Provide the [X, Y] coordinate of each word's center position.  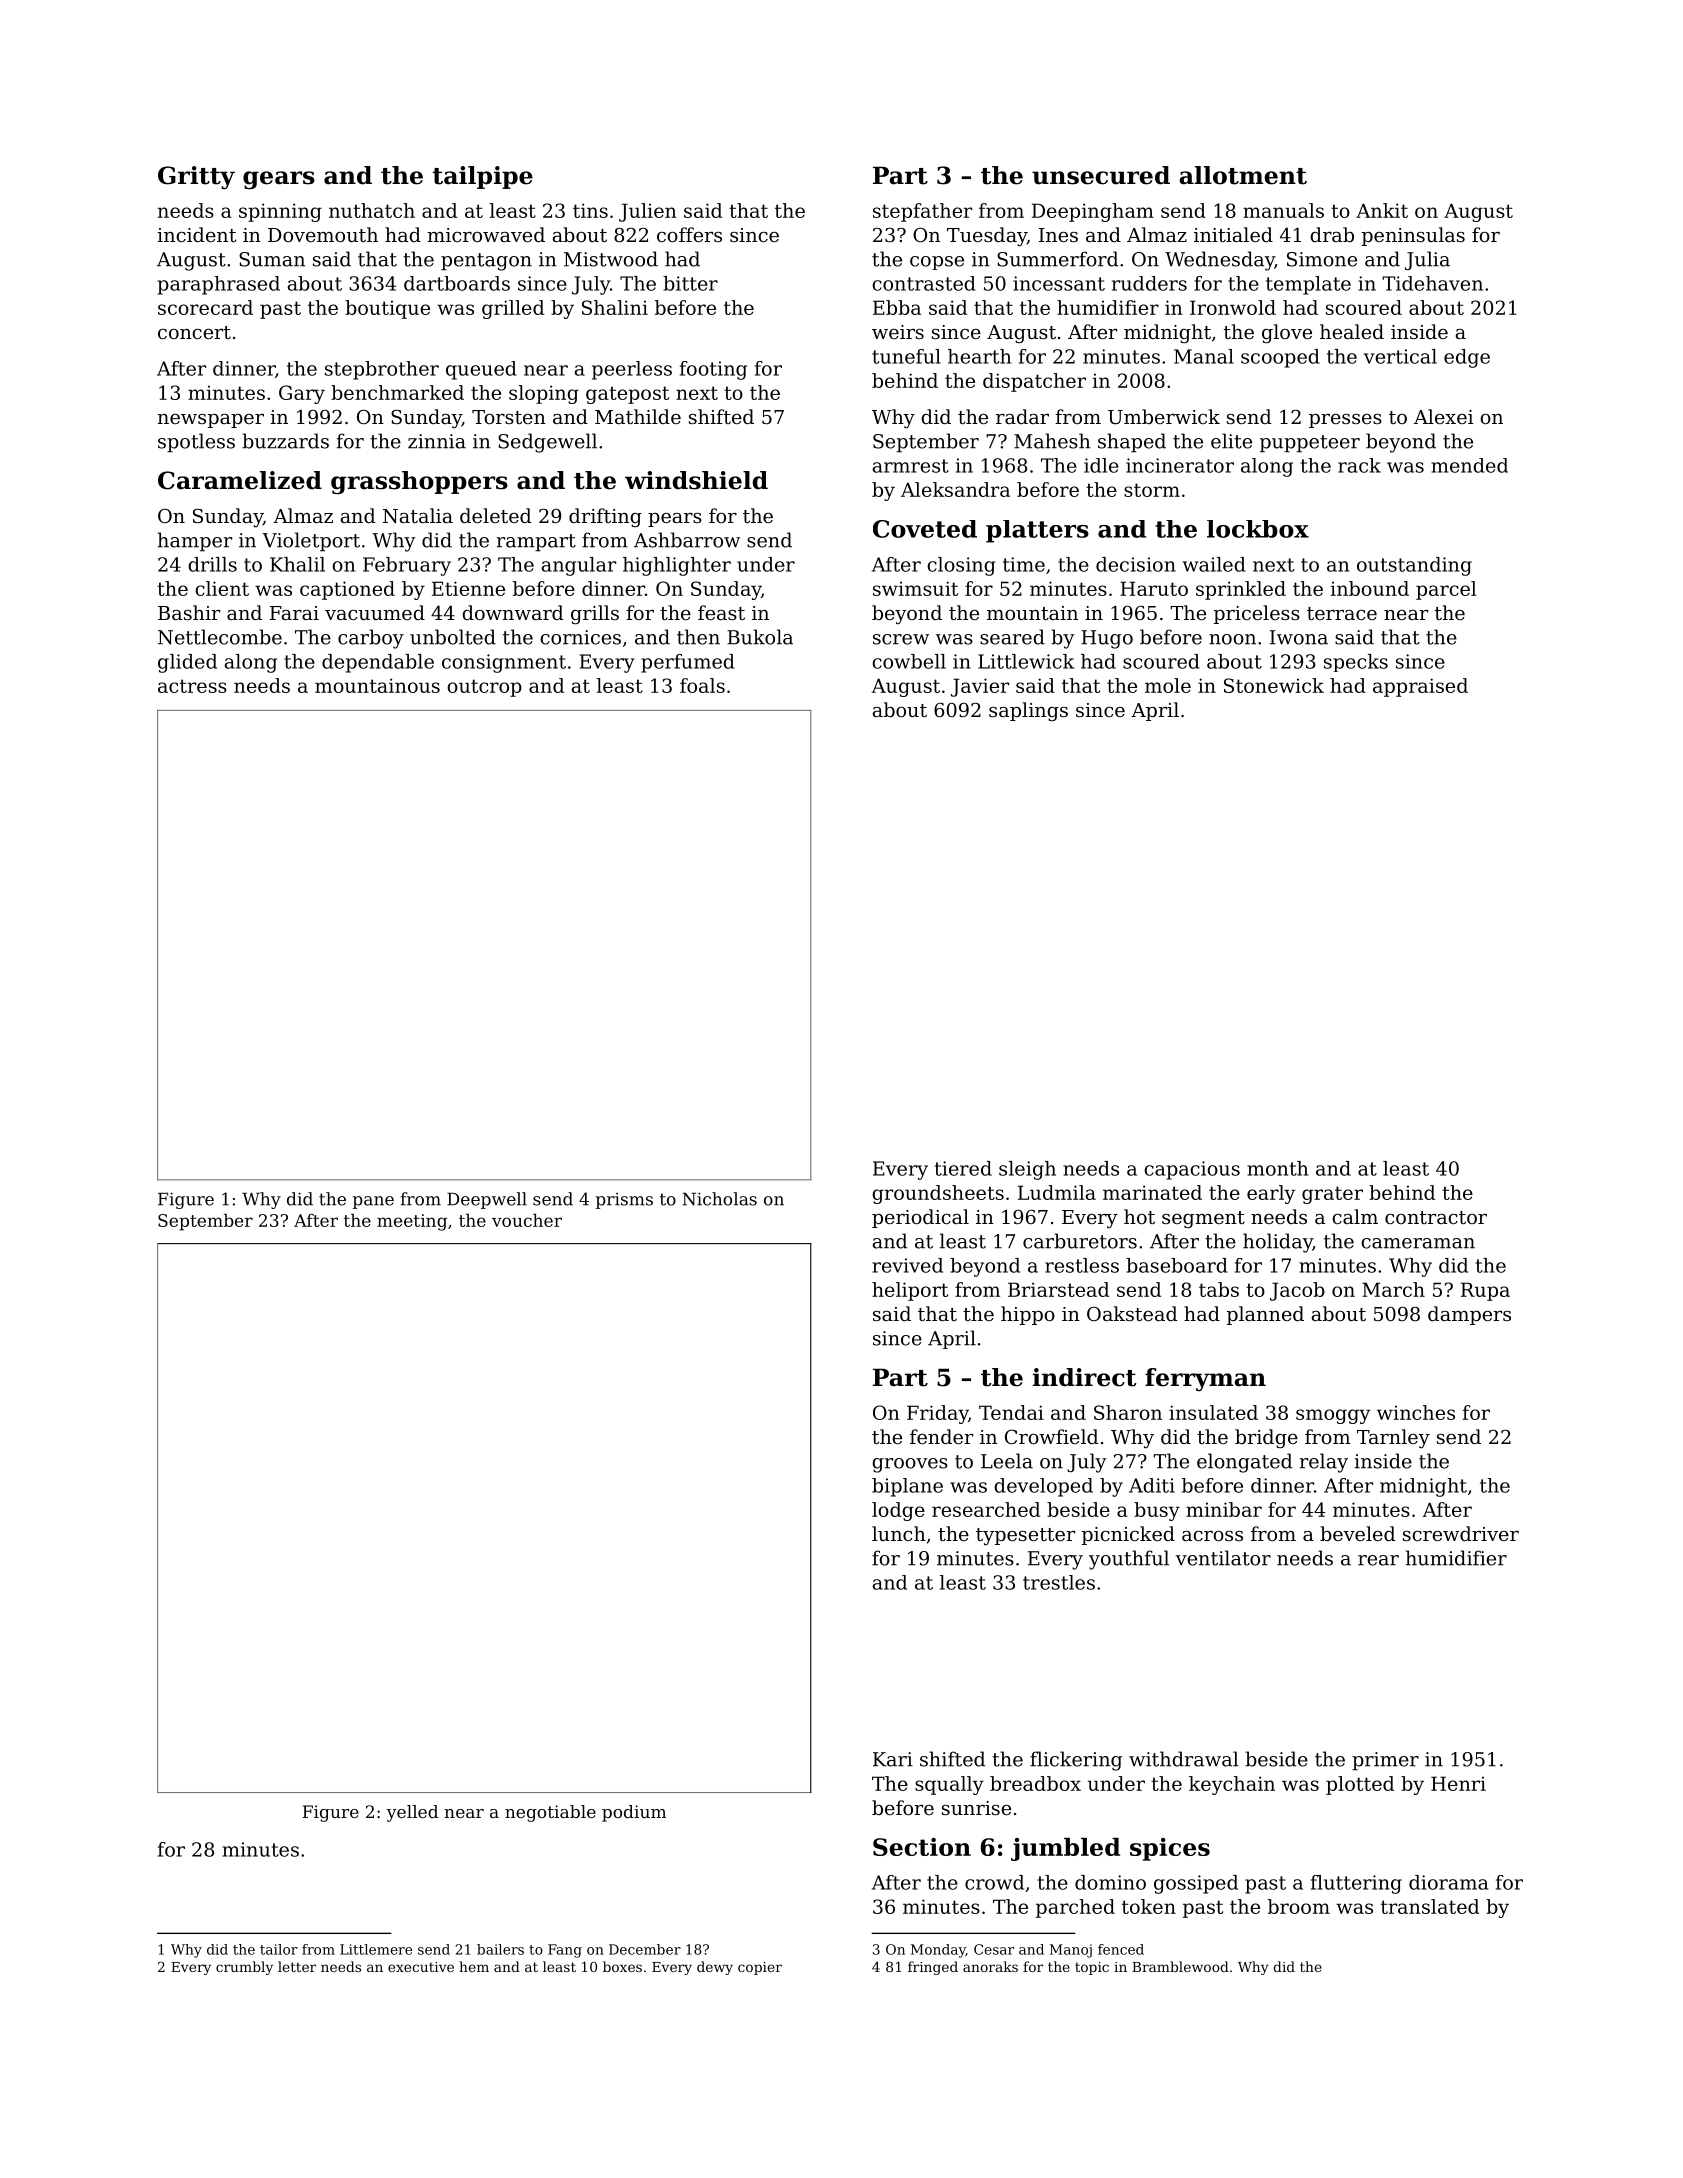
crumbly [244, 1968]
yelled [412, 1813]
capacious [1192, 1170]
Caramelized [240, 480]
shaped [1132, 443]
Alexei [1443, 416]
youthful [1129, 1560]
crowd [994, 1882]
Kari [893, 1759]
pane [373, 1202]
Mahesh [1052, 441]
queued [481, 370]
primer [1385, 1761]
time [1024, 564]
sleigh [1027, 1170]
